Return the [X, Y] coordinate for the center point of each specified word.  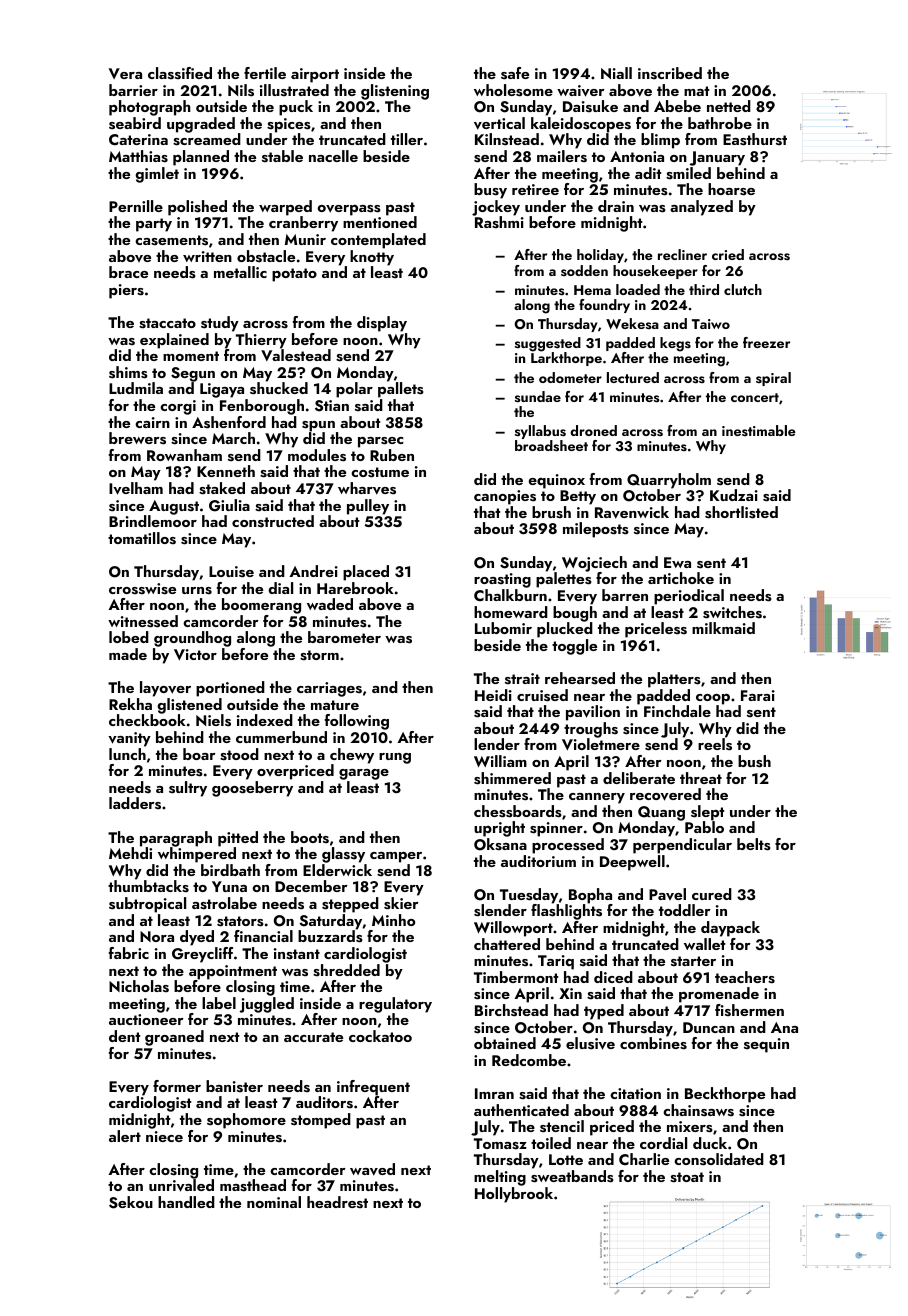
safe [515, 73]
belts [754, 844]
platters [674, 680]
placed [366, 573]
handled [186, 1202]
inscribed [670, 73]
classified [180, 73]
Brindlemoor [153, 521]
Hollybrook [514, 1195]
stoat [687, 1177]
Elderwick [337, 870]
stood [239, 754]
